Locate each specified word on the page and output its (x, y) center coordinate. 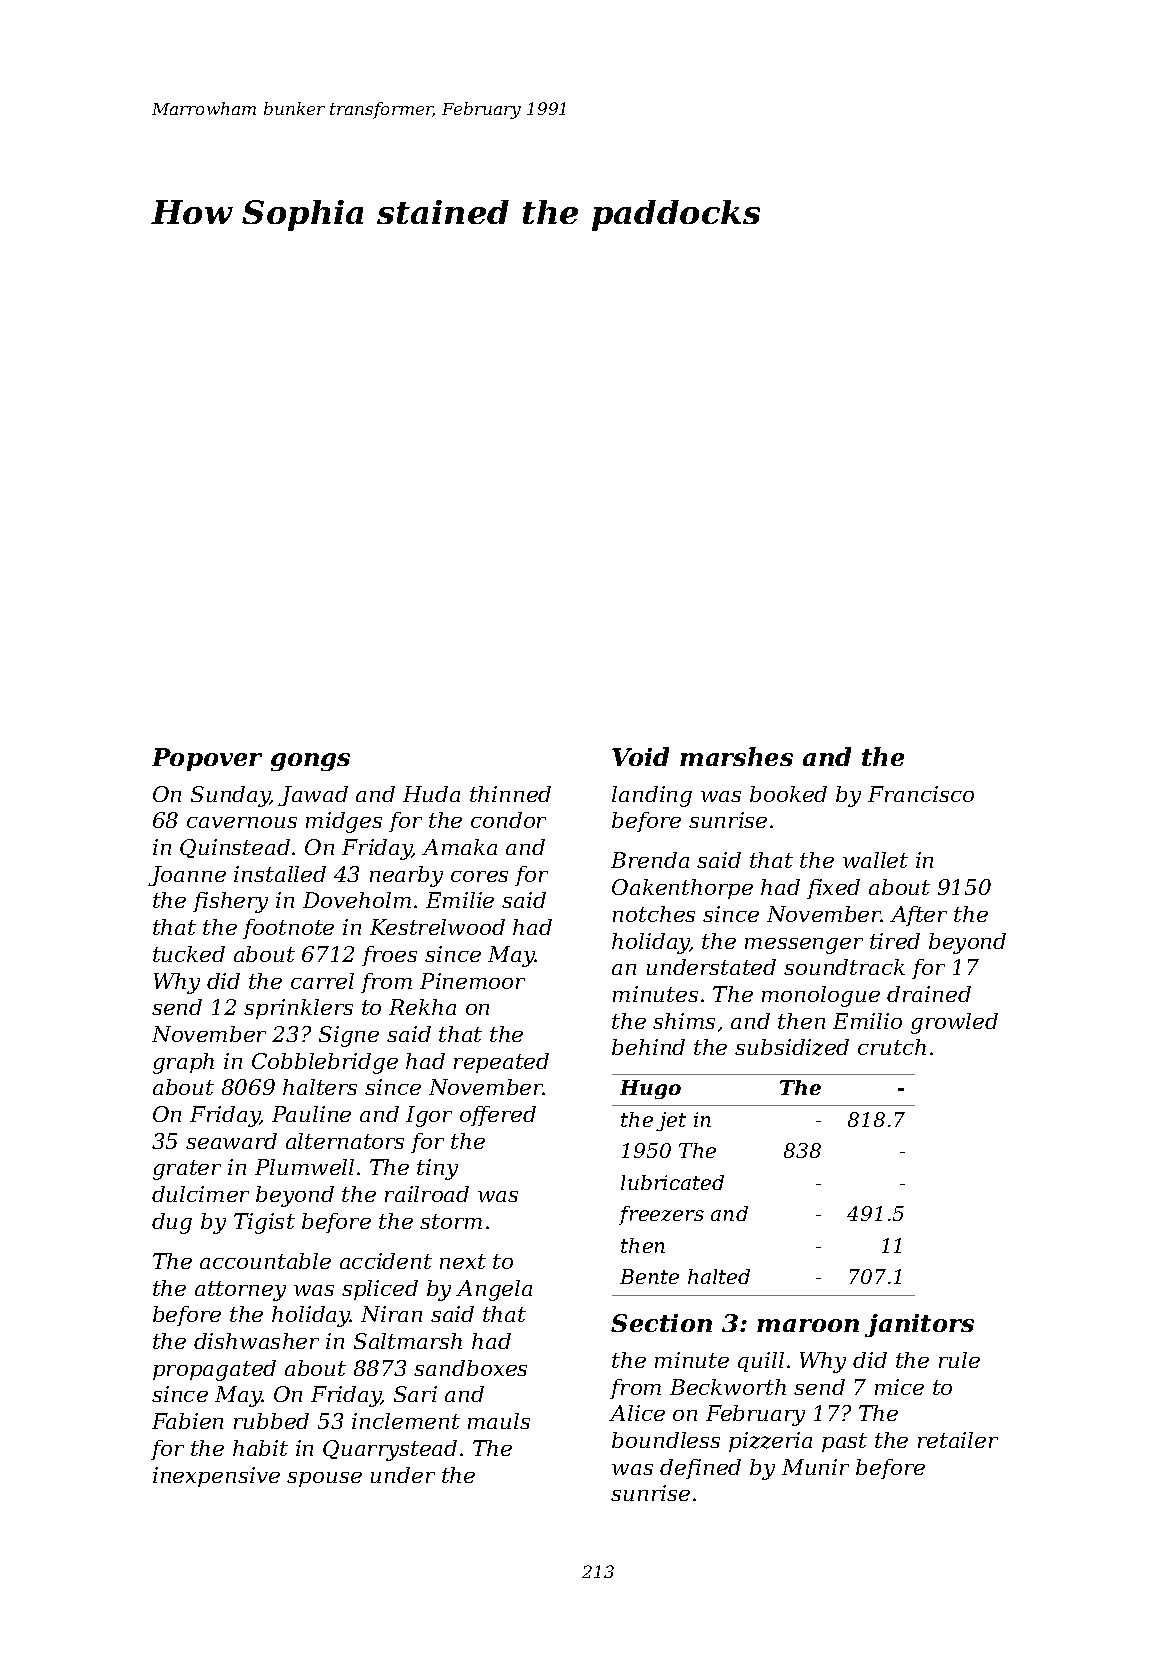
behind (648, 1047)
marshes (736, 756)
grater (187, 1170)
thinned (510, 794)
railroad (427, 1194)
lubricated (672, 1182)
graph (183, 1063)
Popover (207, 759)
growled (954, 1023)
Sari (415, 1394)
